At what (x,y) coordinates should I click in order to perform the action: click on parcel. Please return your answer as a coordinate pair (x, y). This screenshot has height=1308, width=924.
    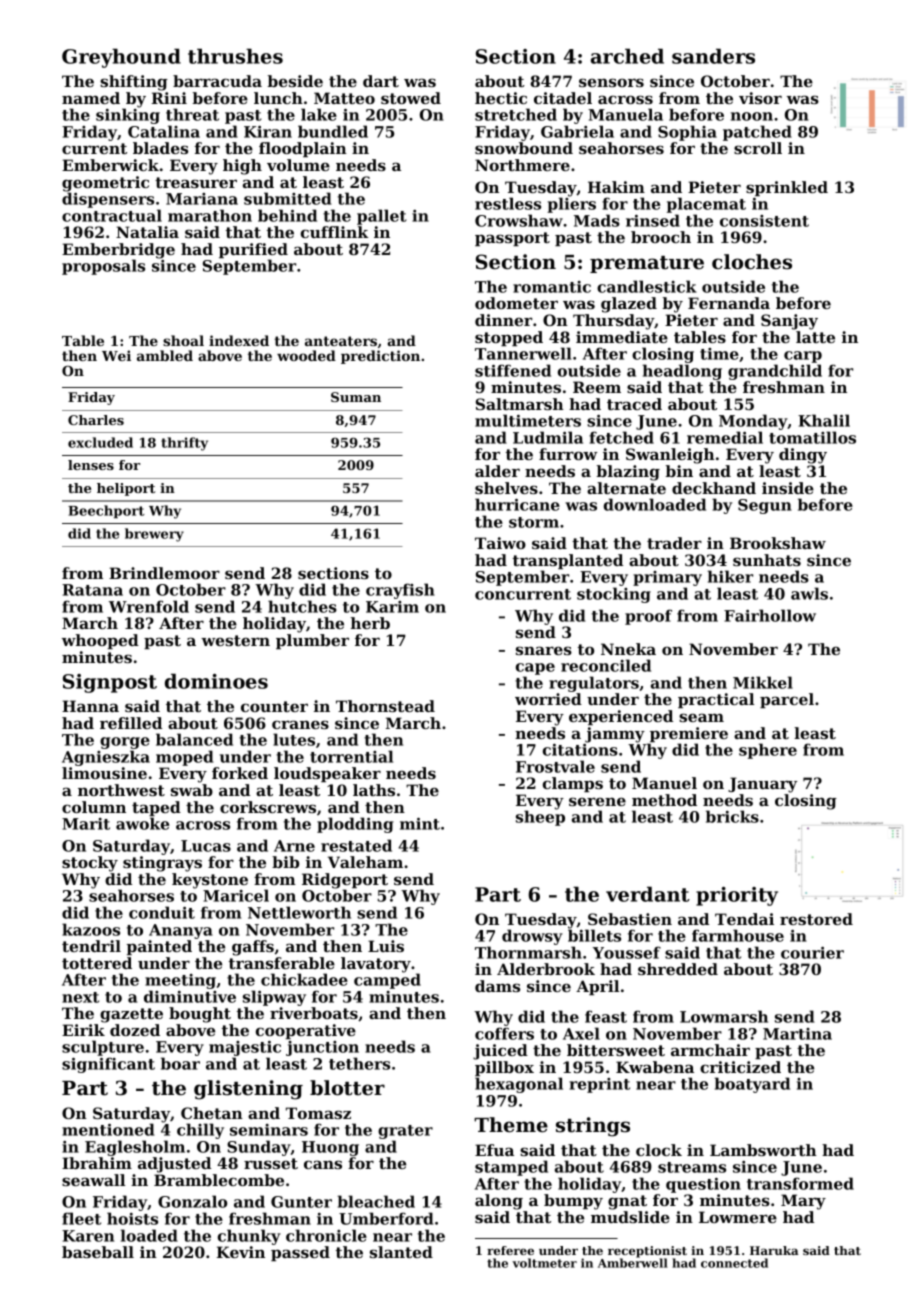
    Looking at the image, I should click on (787, 700).
